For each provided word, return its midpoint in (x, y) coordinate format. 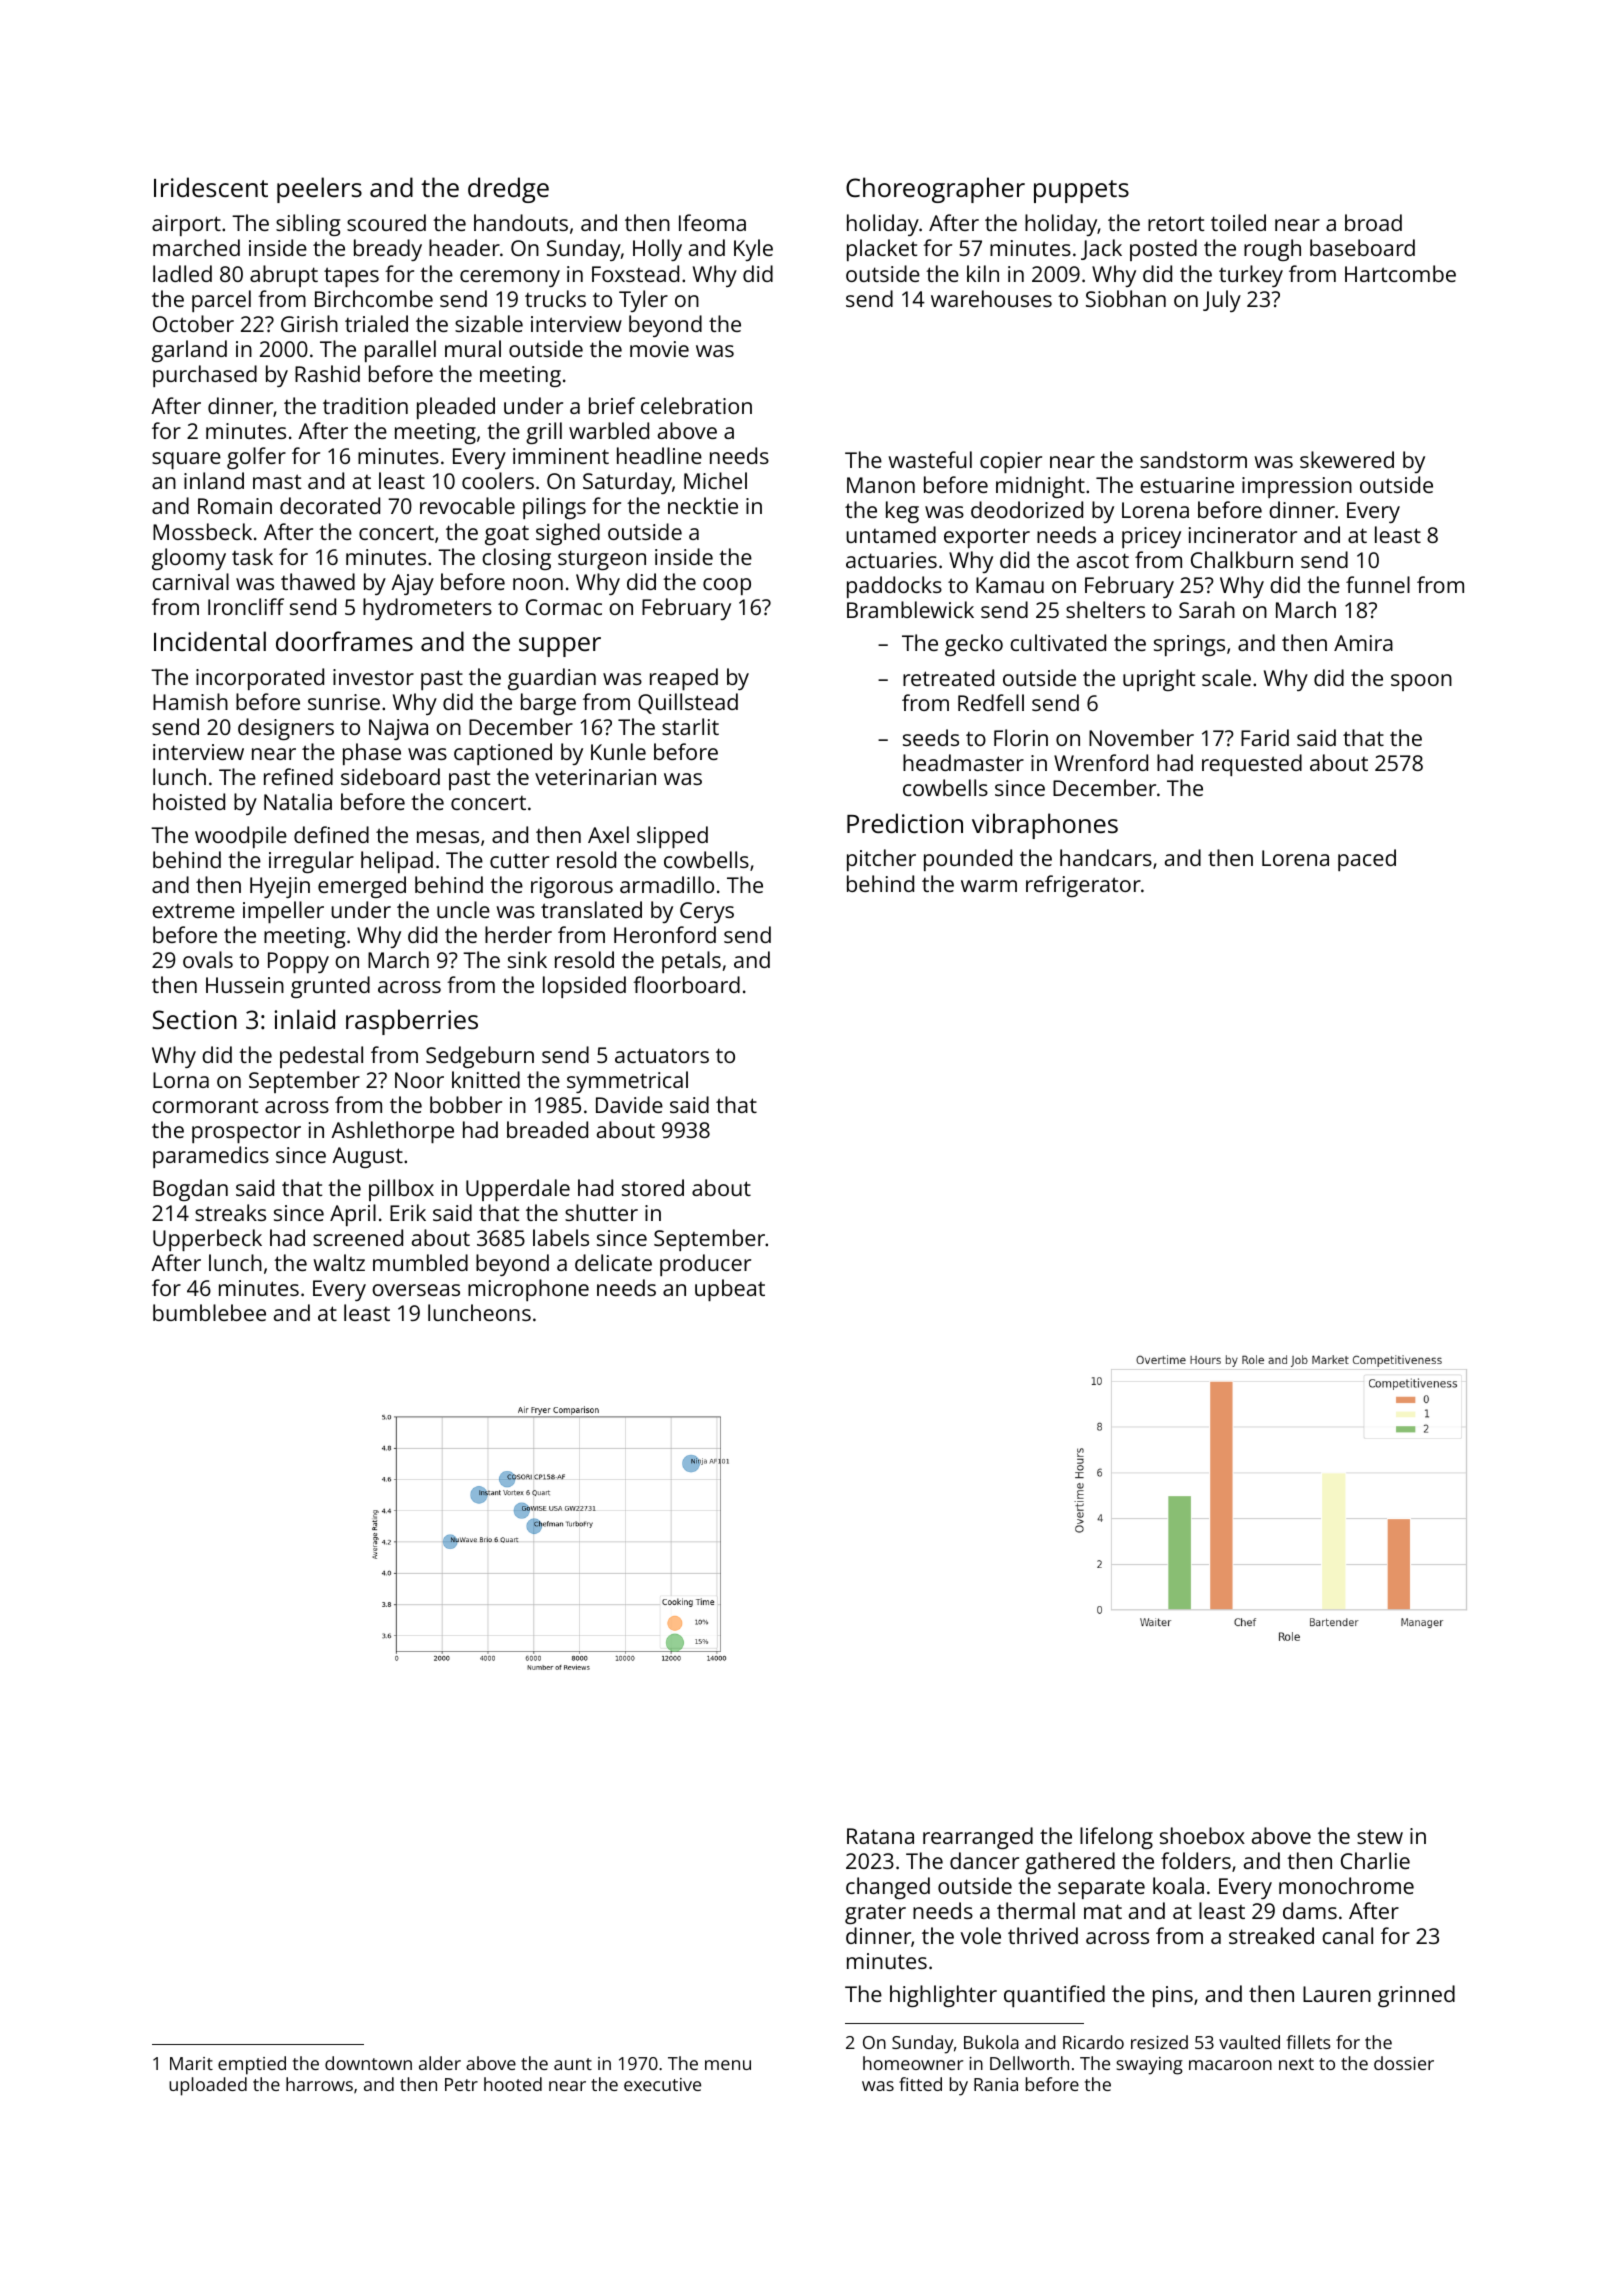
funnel (1378, 584)
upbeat (730, 1290)
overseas (416, 1290)
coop (727, 586)
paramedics (211, 1157)
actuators (662, 1056)
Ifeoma (712, 222)
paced (1367, 860)
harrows (319, 2084)
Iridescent (211, 187)
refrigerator (1083, 886)
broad (1373, 222)
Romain (235, 506)
